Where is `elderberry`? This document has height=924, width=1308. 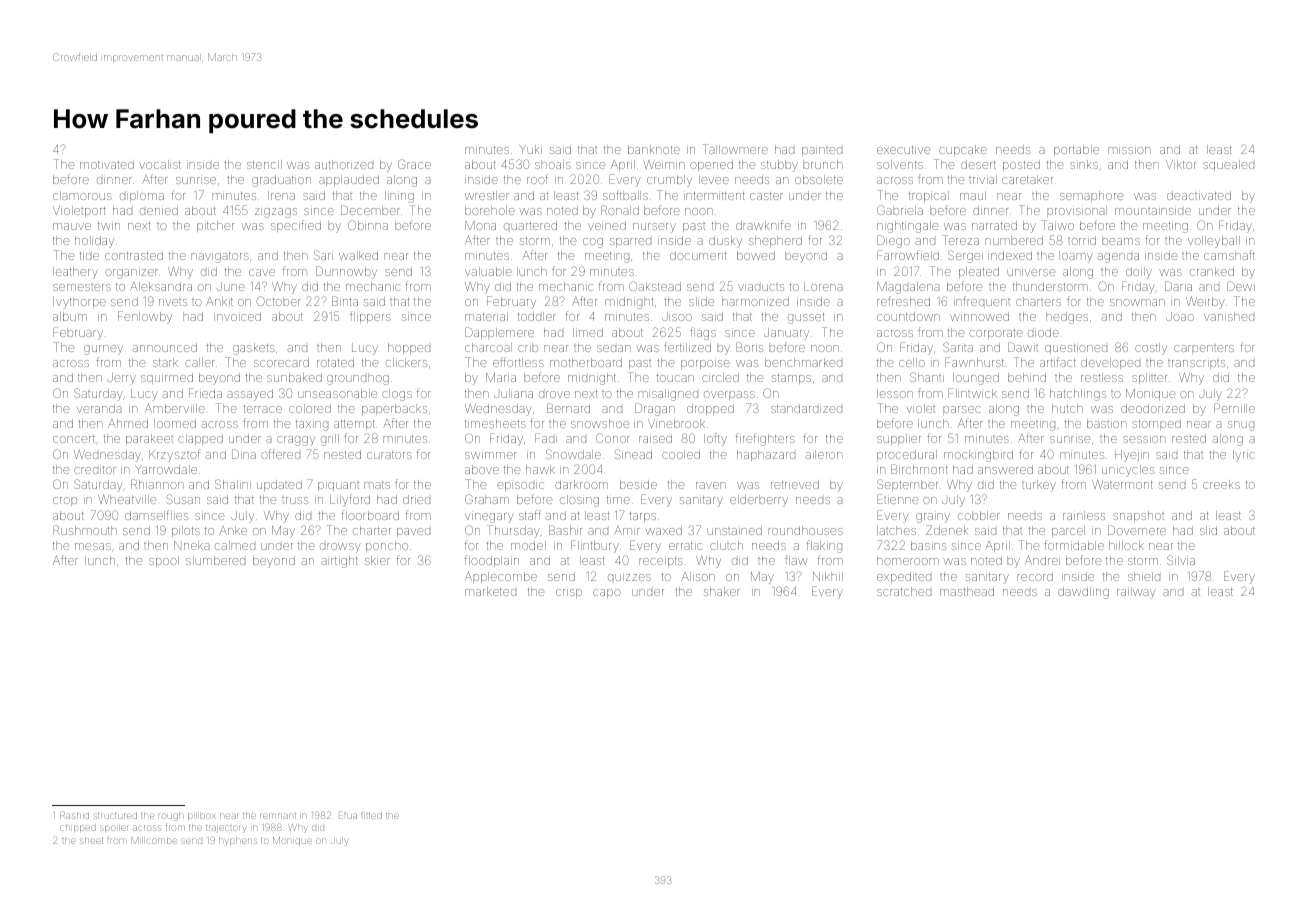
elderberry is located at coordinates (759, 501).
